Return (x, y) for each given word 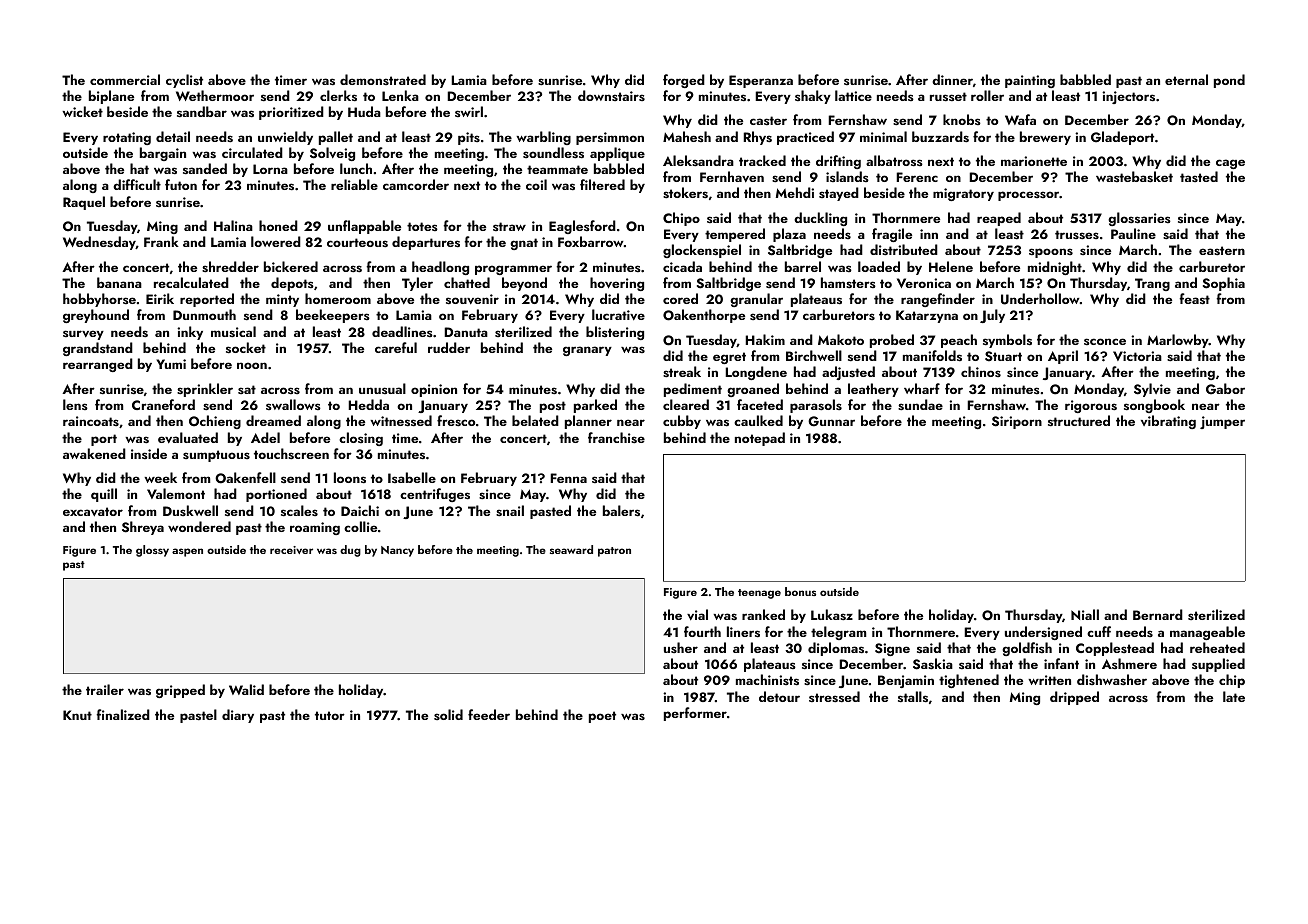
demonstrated (383, 79)
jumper (1222, 422)
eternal (1186, 79)
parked (595, 406)
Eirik (160, 298)
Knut (77, 715)
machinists (767, 680)
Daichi (360, 510)
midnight (1055, 268)
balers (621, 511)
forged (684, 81)
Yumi (171, 364)
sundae (920, 405)
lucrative (618, 314)
